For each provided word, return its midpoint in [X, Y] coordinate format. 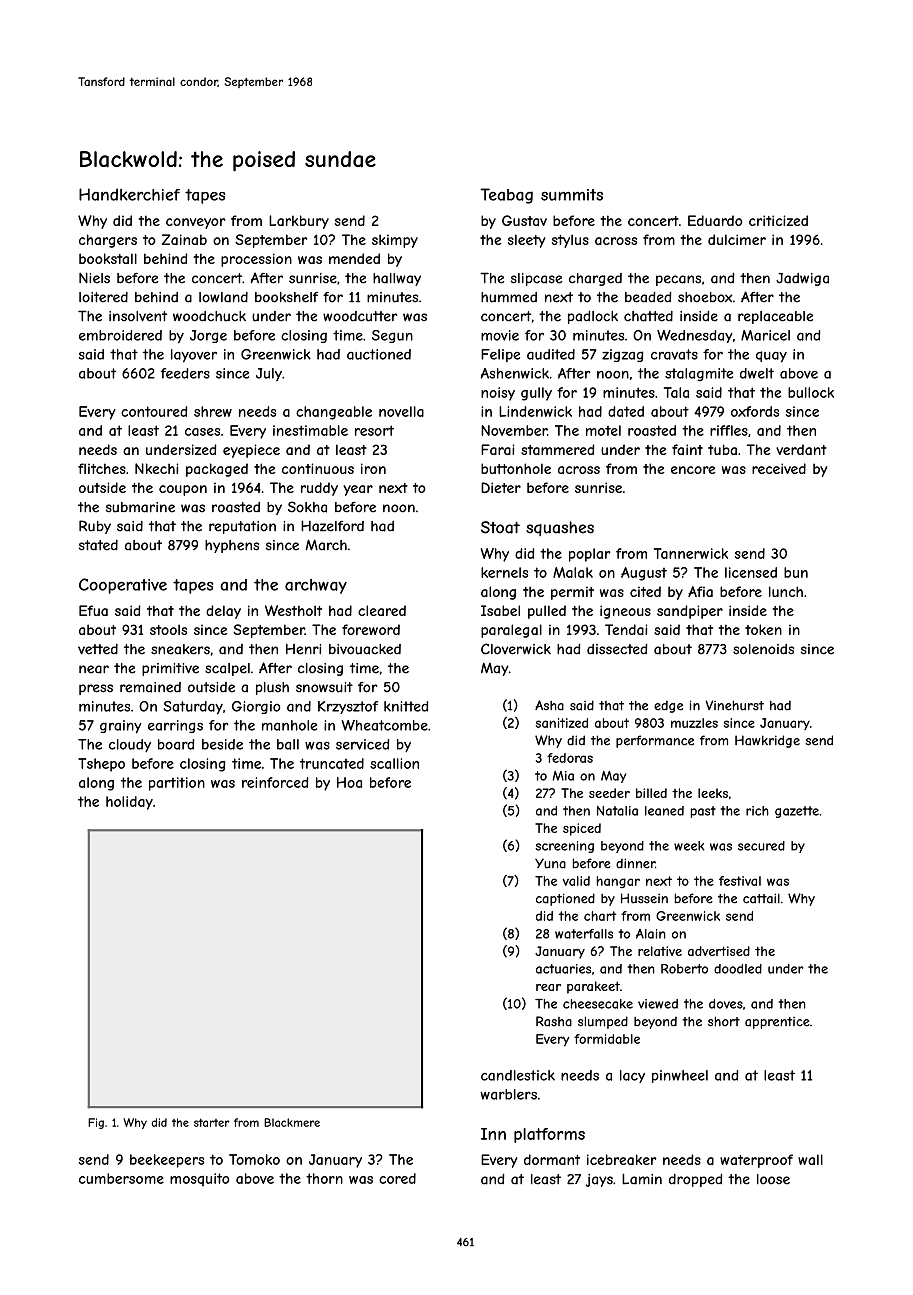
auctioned [379, 354]
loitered [103, 297]
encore [693, 470]
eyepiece [251, 451]
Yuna [550, 863]
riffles [729, 430]
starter [211, 1122]
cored [397, 1178]
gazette [797, 812]
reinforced [275, 782]
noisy [498, 394]
